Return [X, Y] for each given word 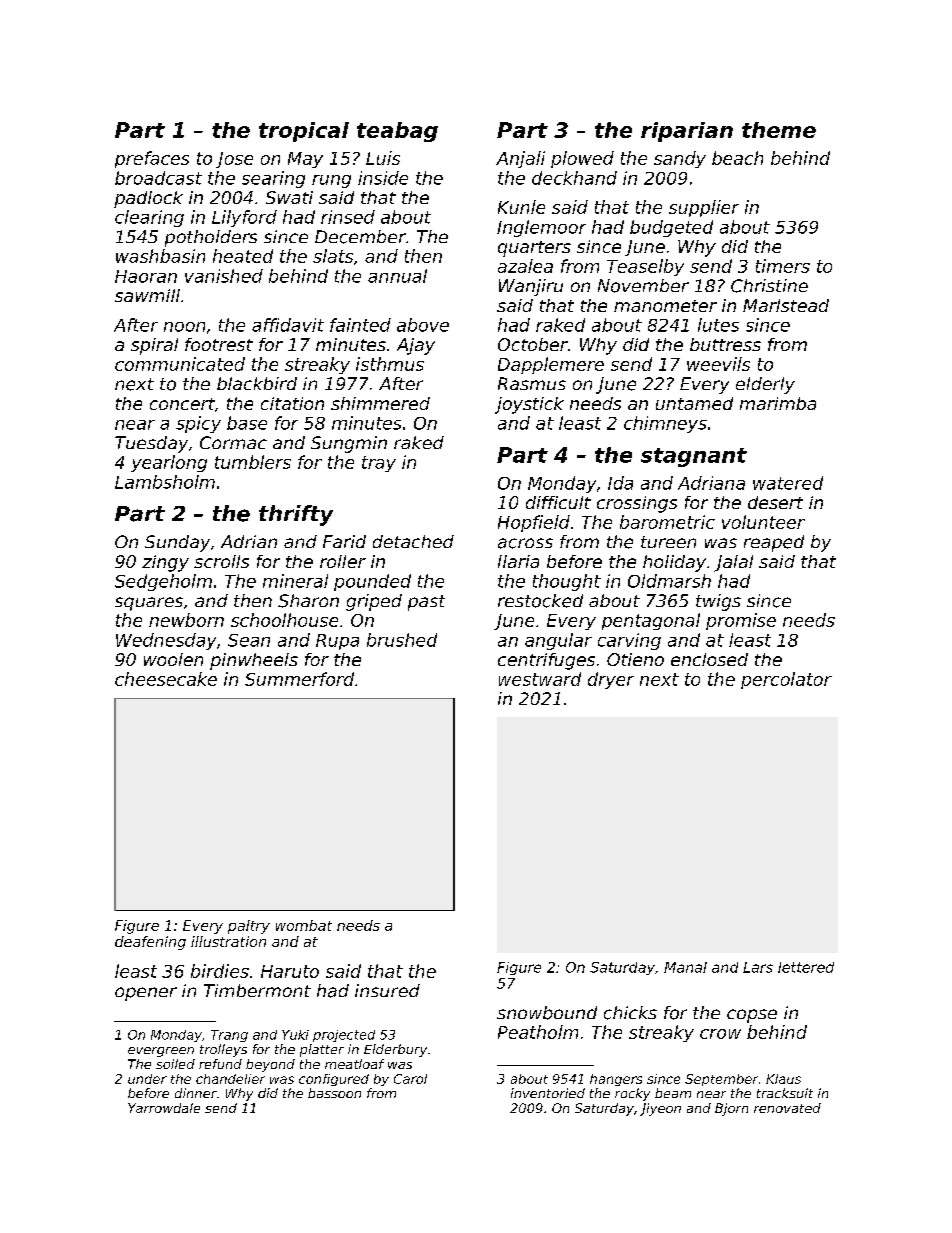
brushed [402, 640]
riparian [687, 132]
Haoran [146, 276]
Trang [229, 1036]
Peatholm [538, 1032]
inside [383, 178]
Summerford [299, 679]
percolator [786, 680]
